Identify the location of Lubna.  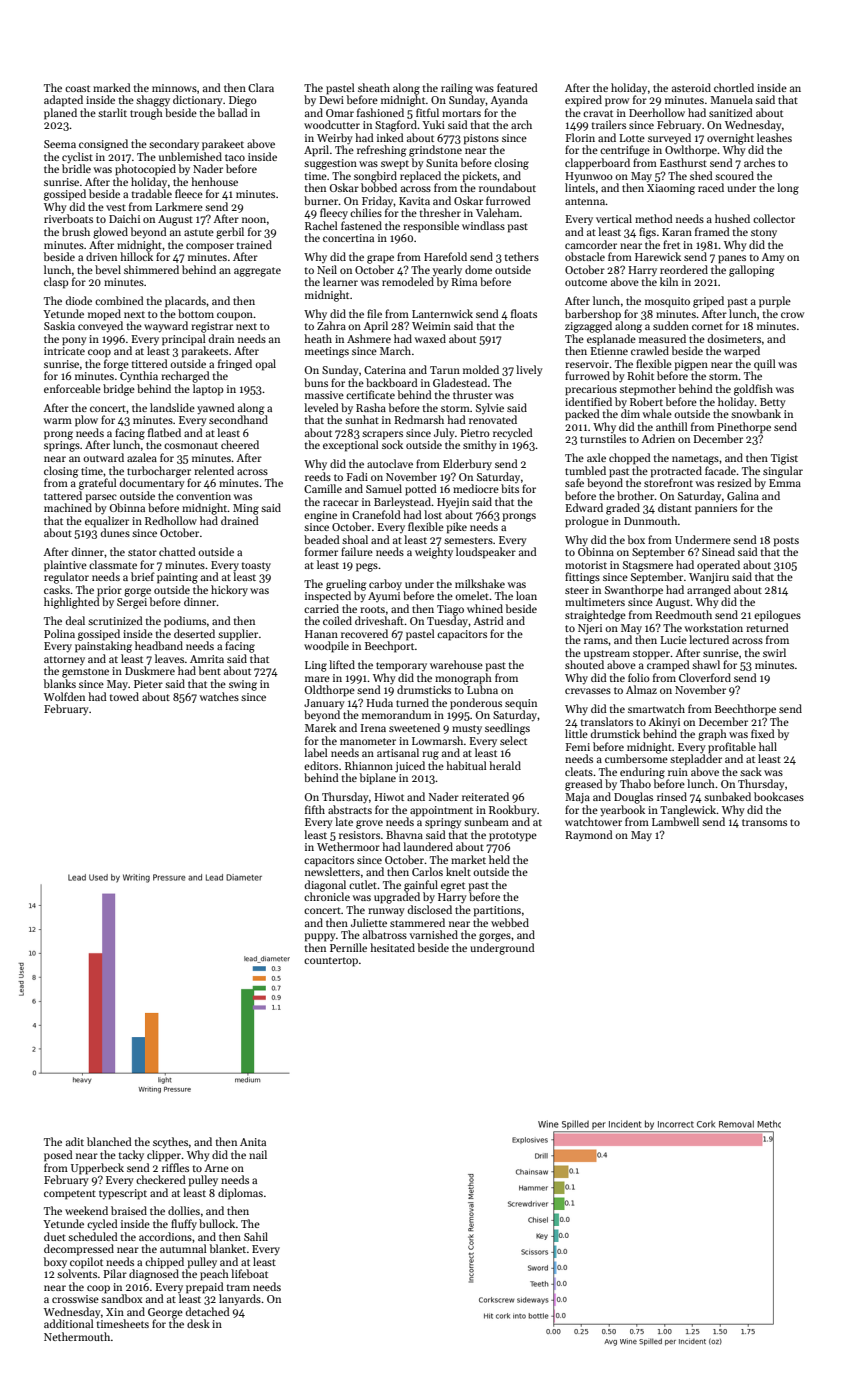
(482, 689).
